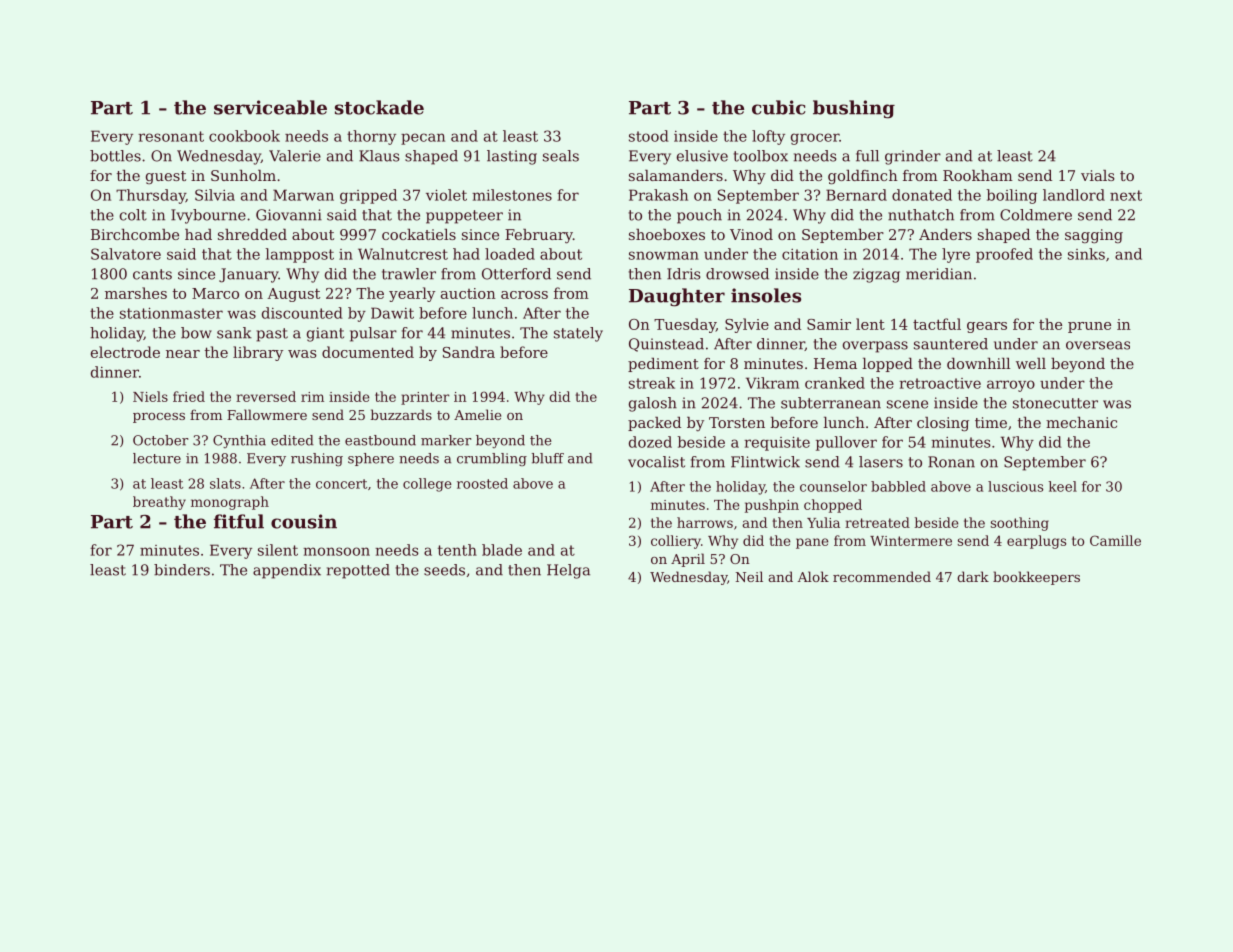 The height and width of the screenshot is (952, 1233). I want to click on vocalist, so click(656, 462).
